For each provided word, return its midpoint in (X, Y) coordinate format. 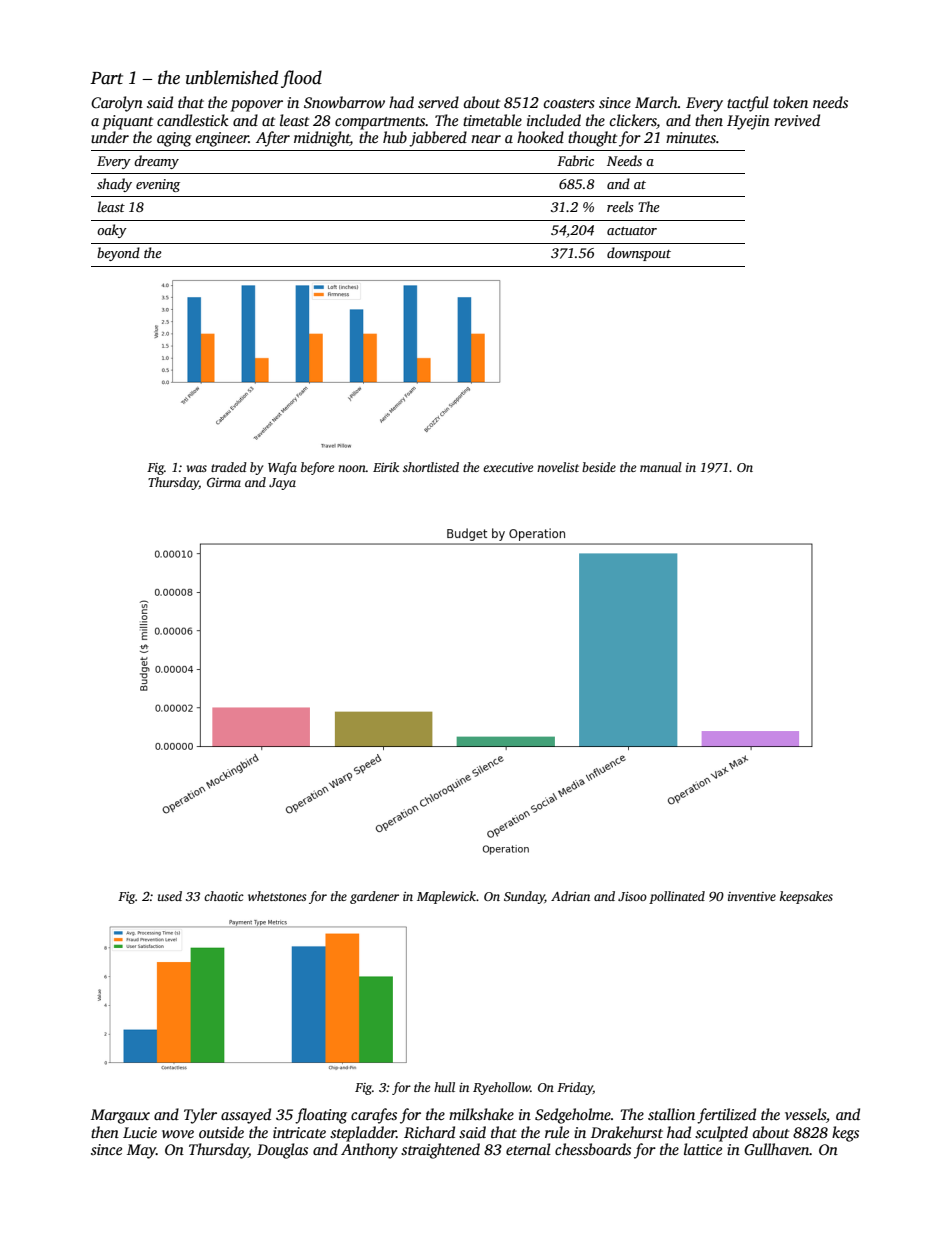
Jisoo (632, 896)
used (170, 896)
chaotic (224, 896)
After (273, 139)
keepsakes (806, 897)
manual (661, 467)
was (197, 468)
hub (395, 137)
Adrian (570, 896)
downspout (639, 254)
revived (797, 120)
